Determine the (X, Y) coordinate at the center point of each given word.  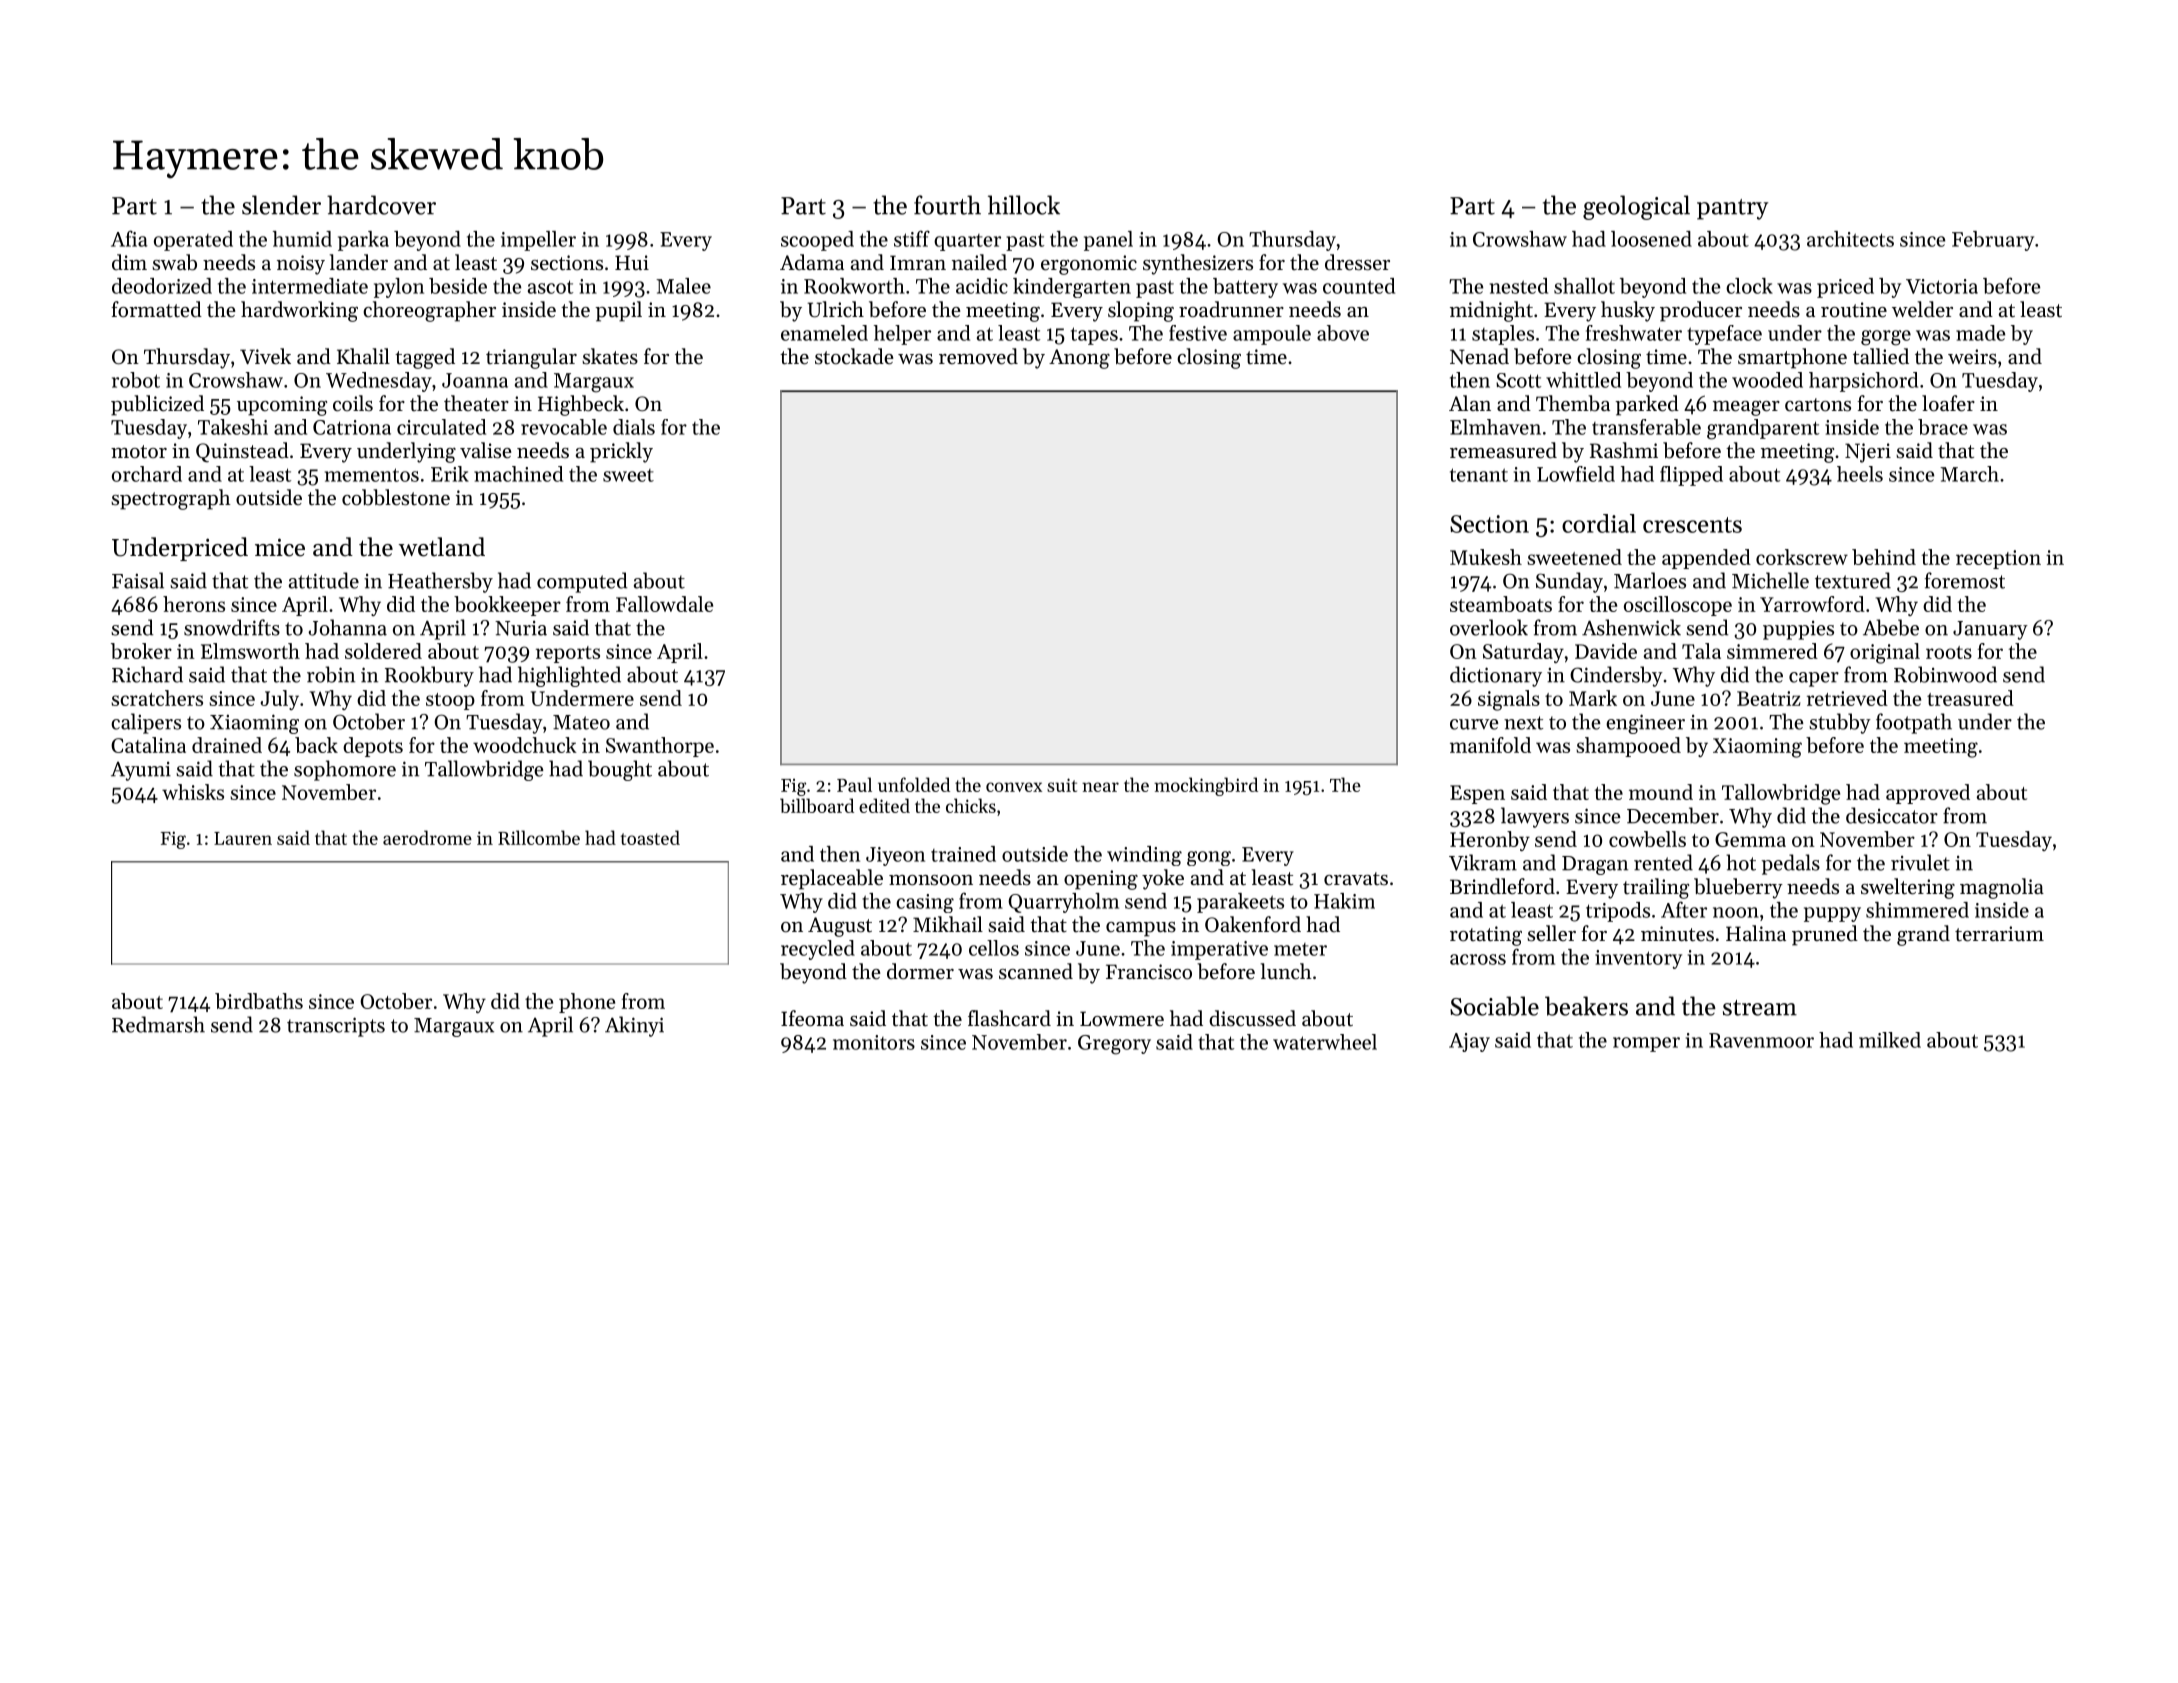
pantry (1732, 209)
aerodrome (427, 837)
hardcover (381, 205)
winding (1144, 856)
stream (1760, 1008)
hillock (1024, 205)
